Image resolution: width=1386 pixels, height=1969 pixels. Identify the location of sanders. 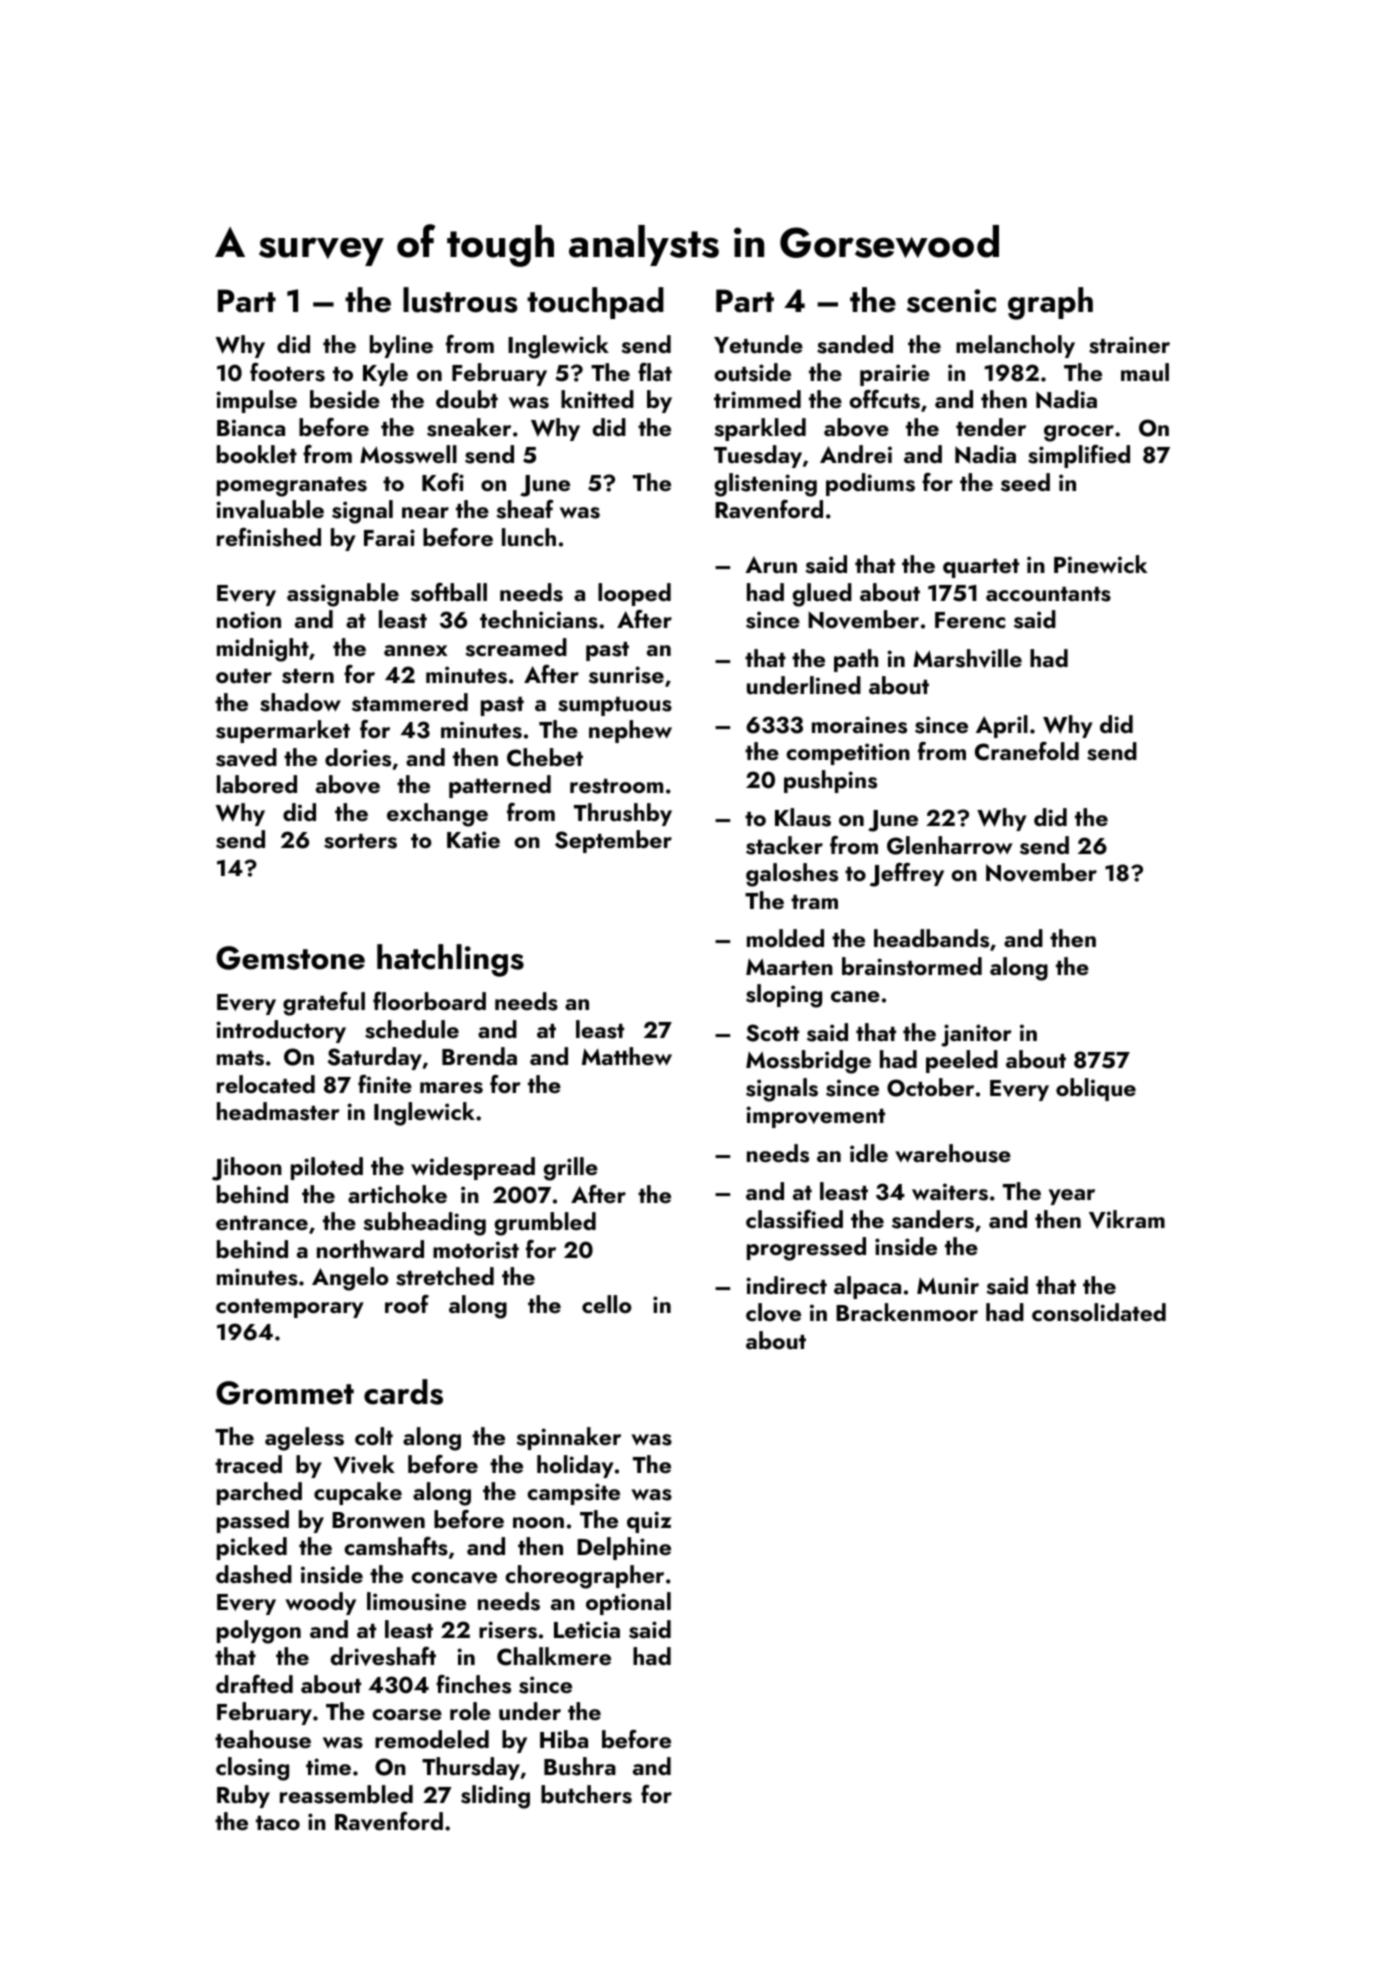
(933, 1219).
